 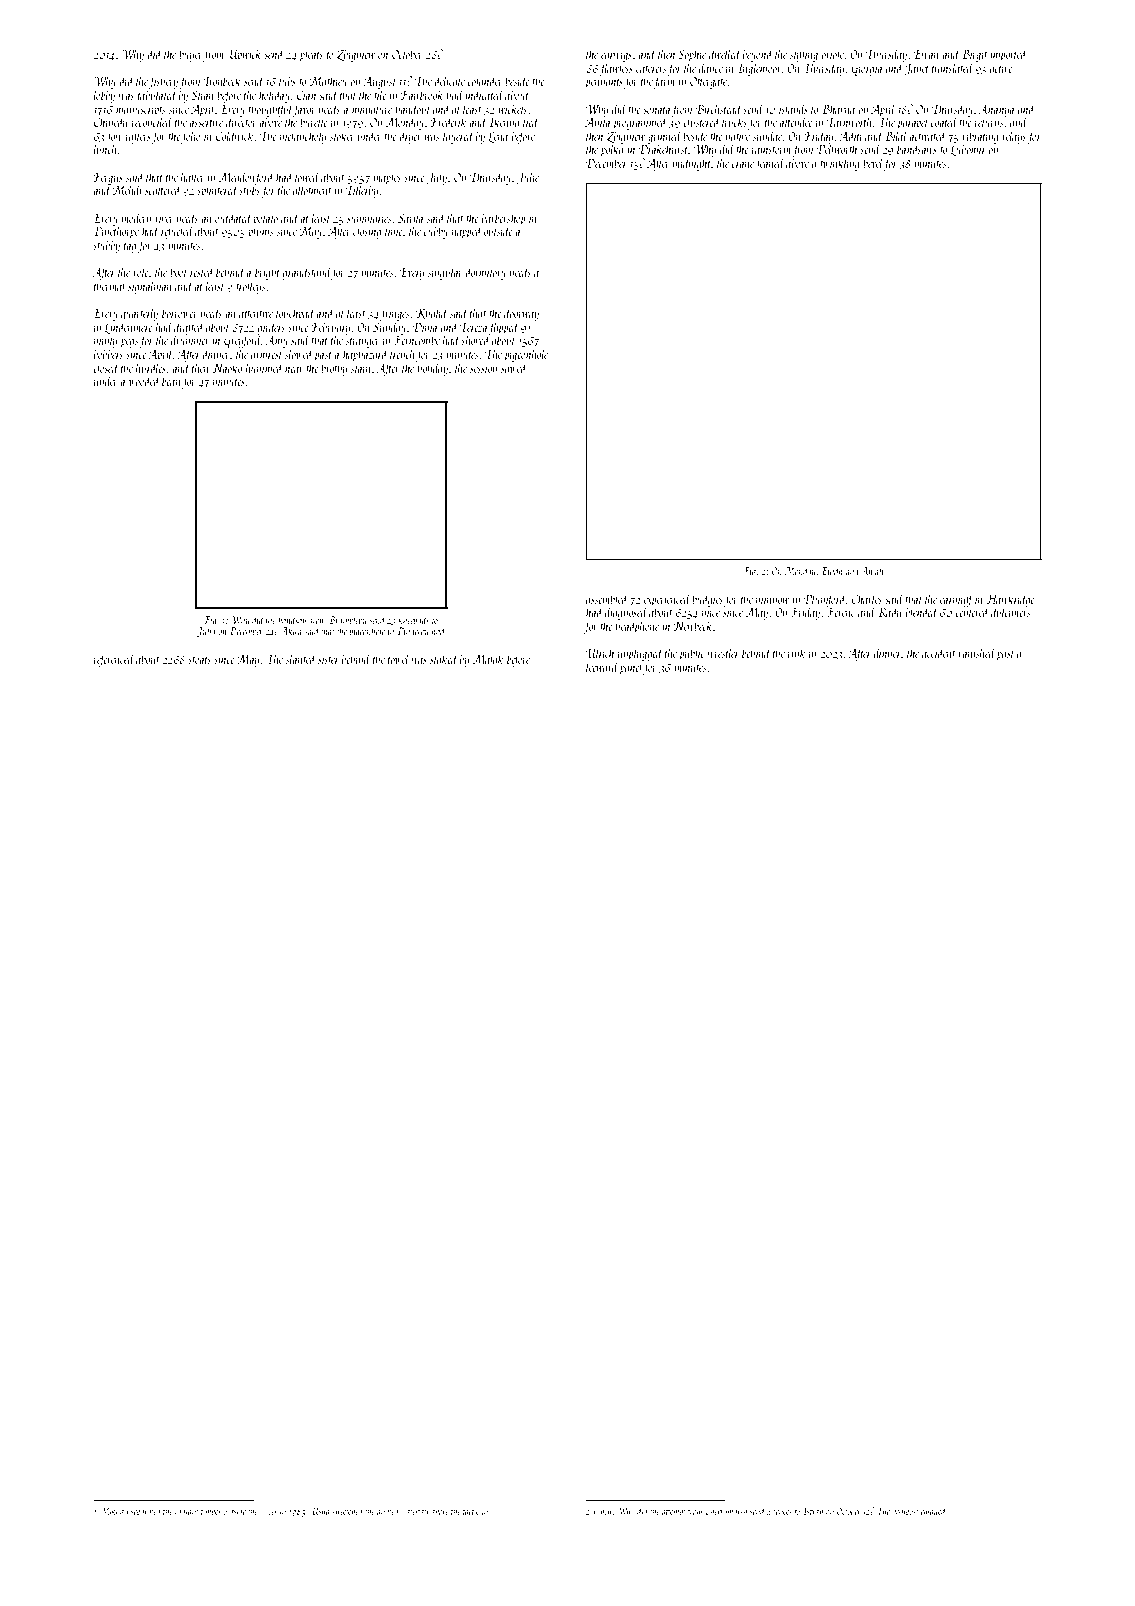 What do you see at coordinates (211, 1511) in the screenshot?
I see `timber` at bounding box center [211, 1511].
